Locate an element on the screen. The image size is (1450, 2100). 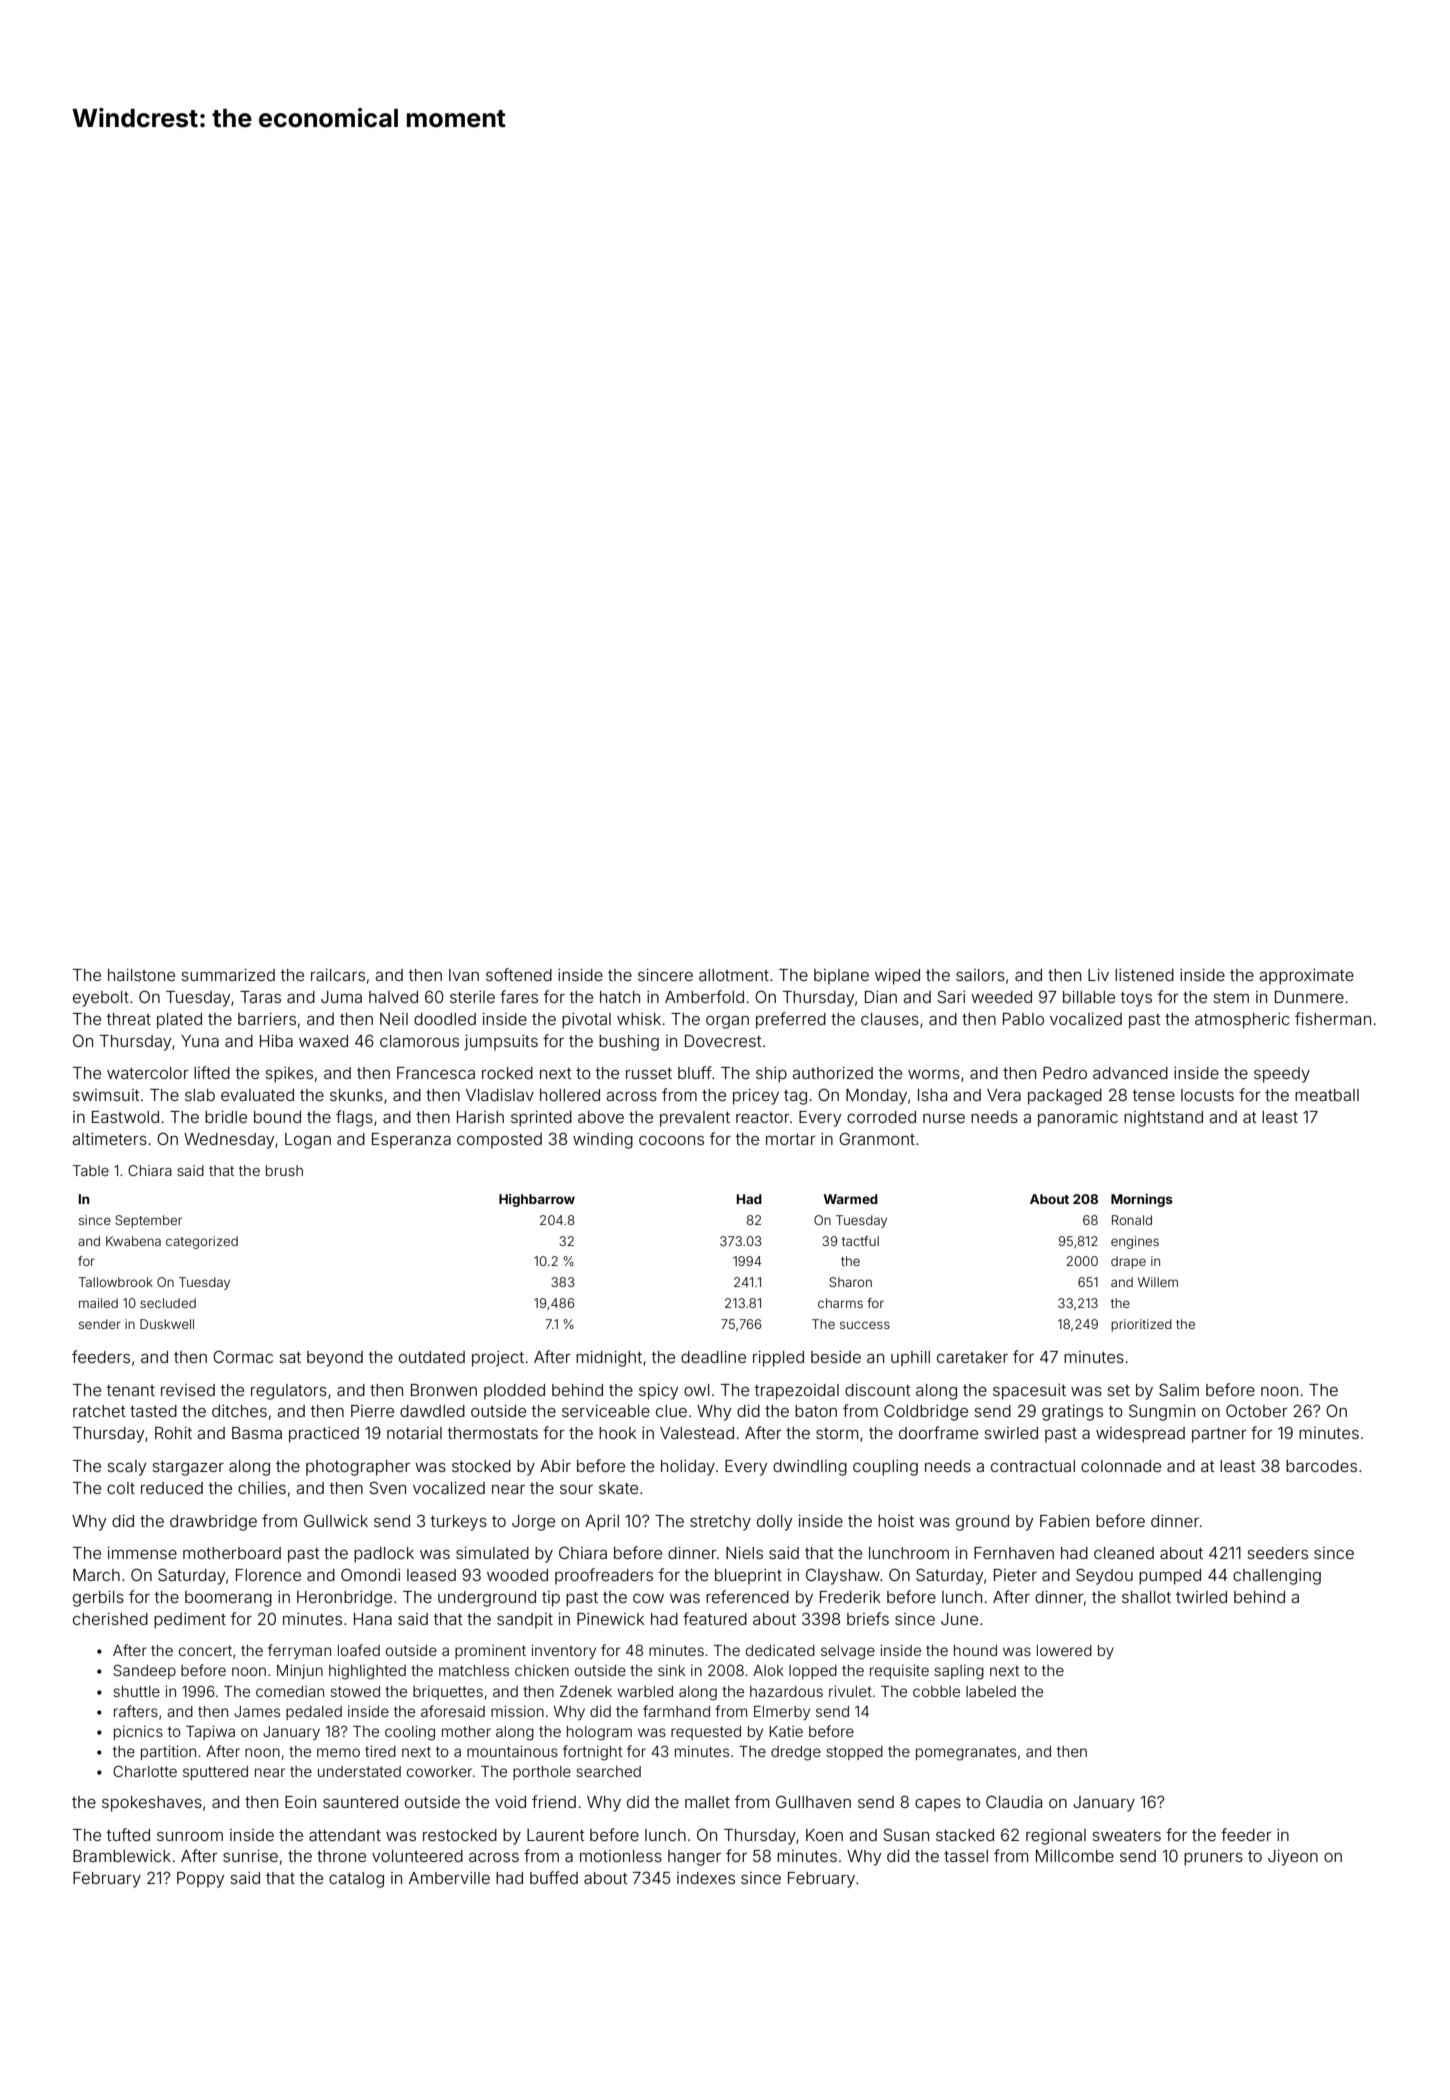
Highbarrow is located at coordinates (537, 1200).
